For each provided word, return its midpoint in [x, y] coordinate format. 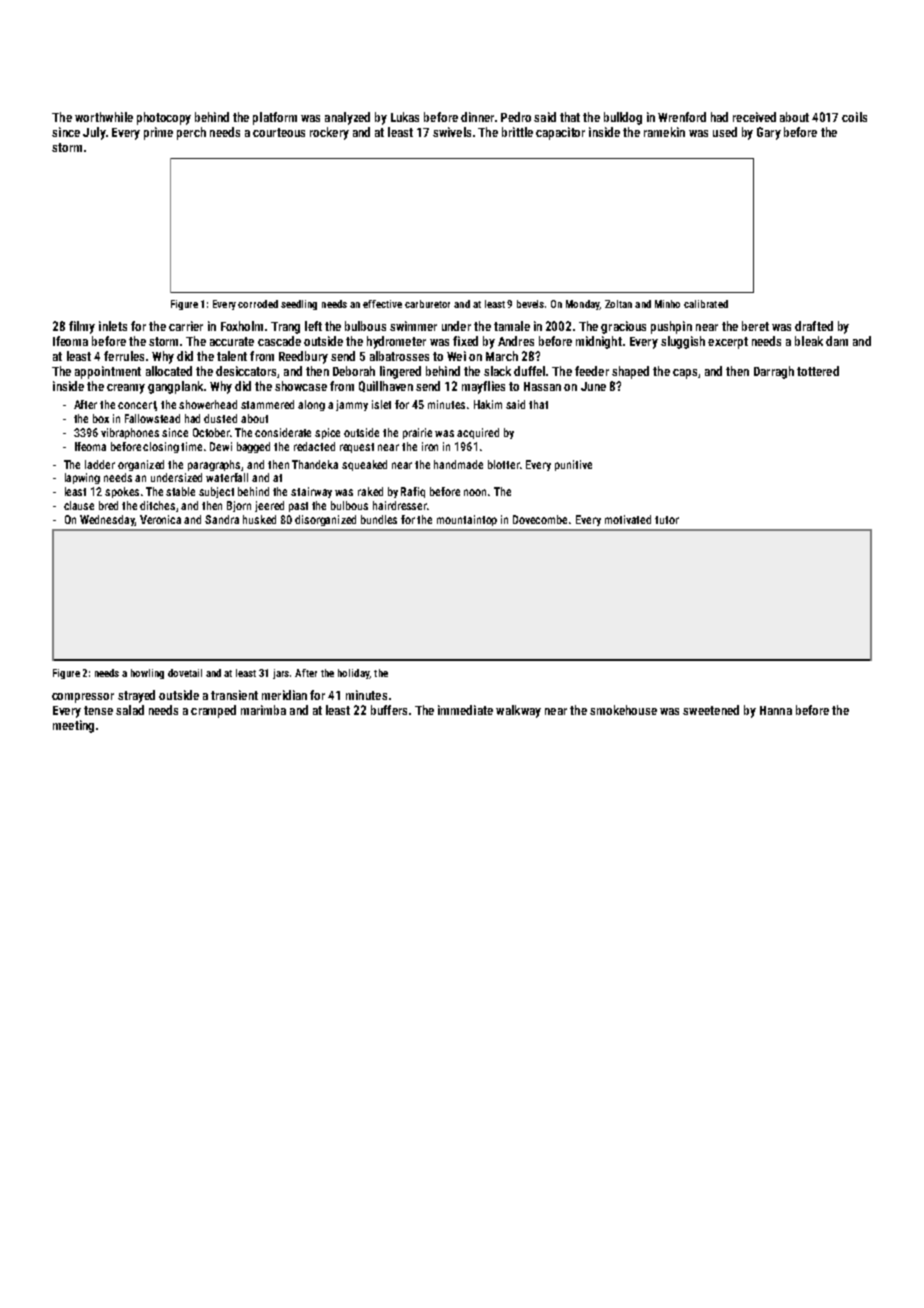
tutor [667, 520]
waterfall [227, 477]
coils [854, 117]
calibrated [706, 304]
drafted [814, 326]
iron [430, 446]
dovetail [185, 673]
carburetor [427, 304]
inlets [113, 326]
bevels [530, 304]
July [94, 133]
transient [234, 695]
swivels [452, 132]
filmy [82, 327]
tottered [818, 371]
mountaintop [467, 520]
